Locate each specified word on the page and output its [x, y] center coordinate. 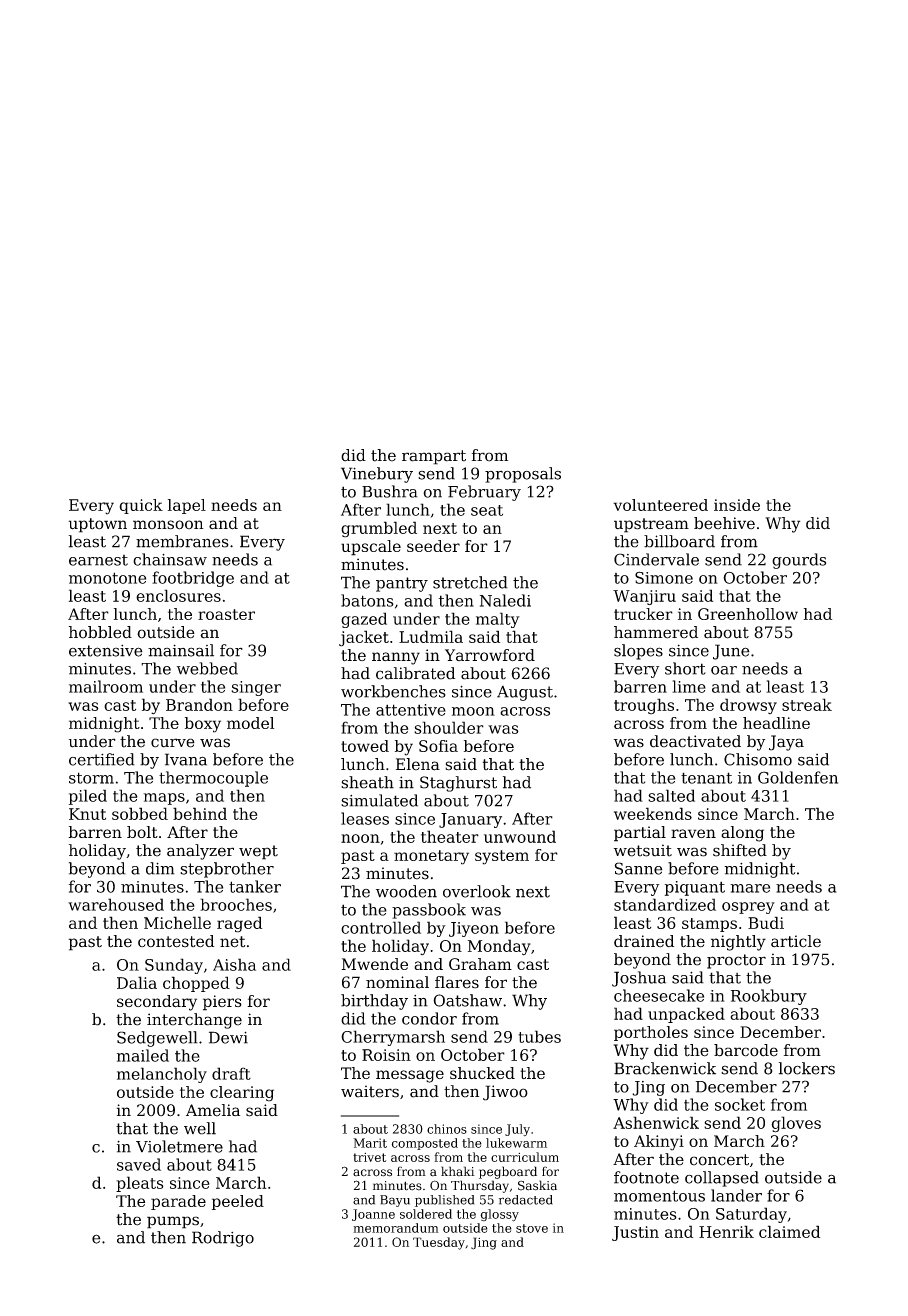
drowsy [748, 706]
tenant [706, 778]
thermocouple [213, 779]
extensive [106, 650]
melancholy [162, 1075]
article [796, 941]
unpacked [686, 1015]
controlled [381, 927]
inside [737, 505]
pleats [140, 1184]
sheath [367, 782]
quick [141, 506]
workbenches [393, 691]
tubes [539, 1036]
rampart [434, 457]
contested [176, 941]
